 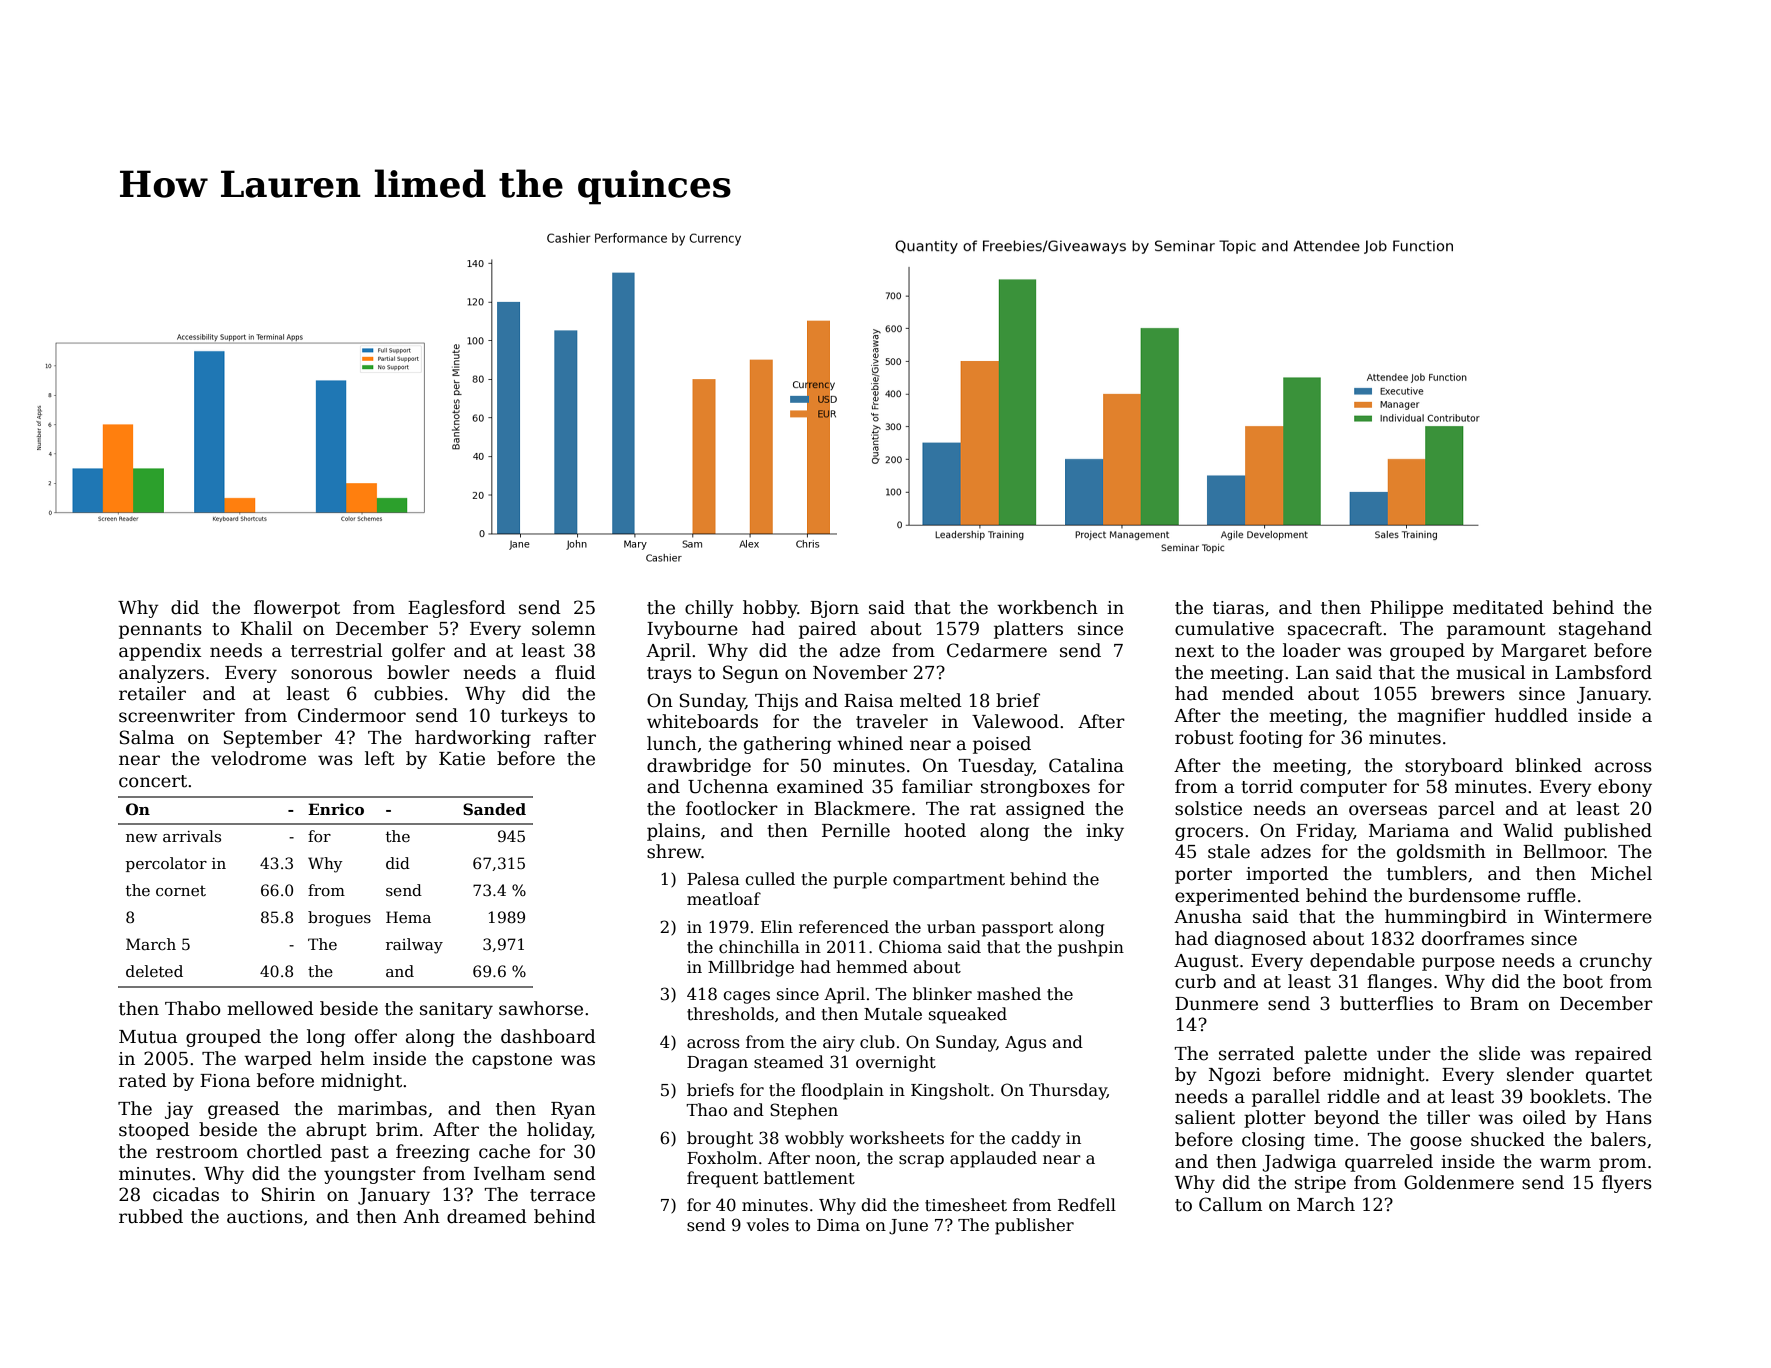 I want to click on Hema, so click(x=408, y=917).
